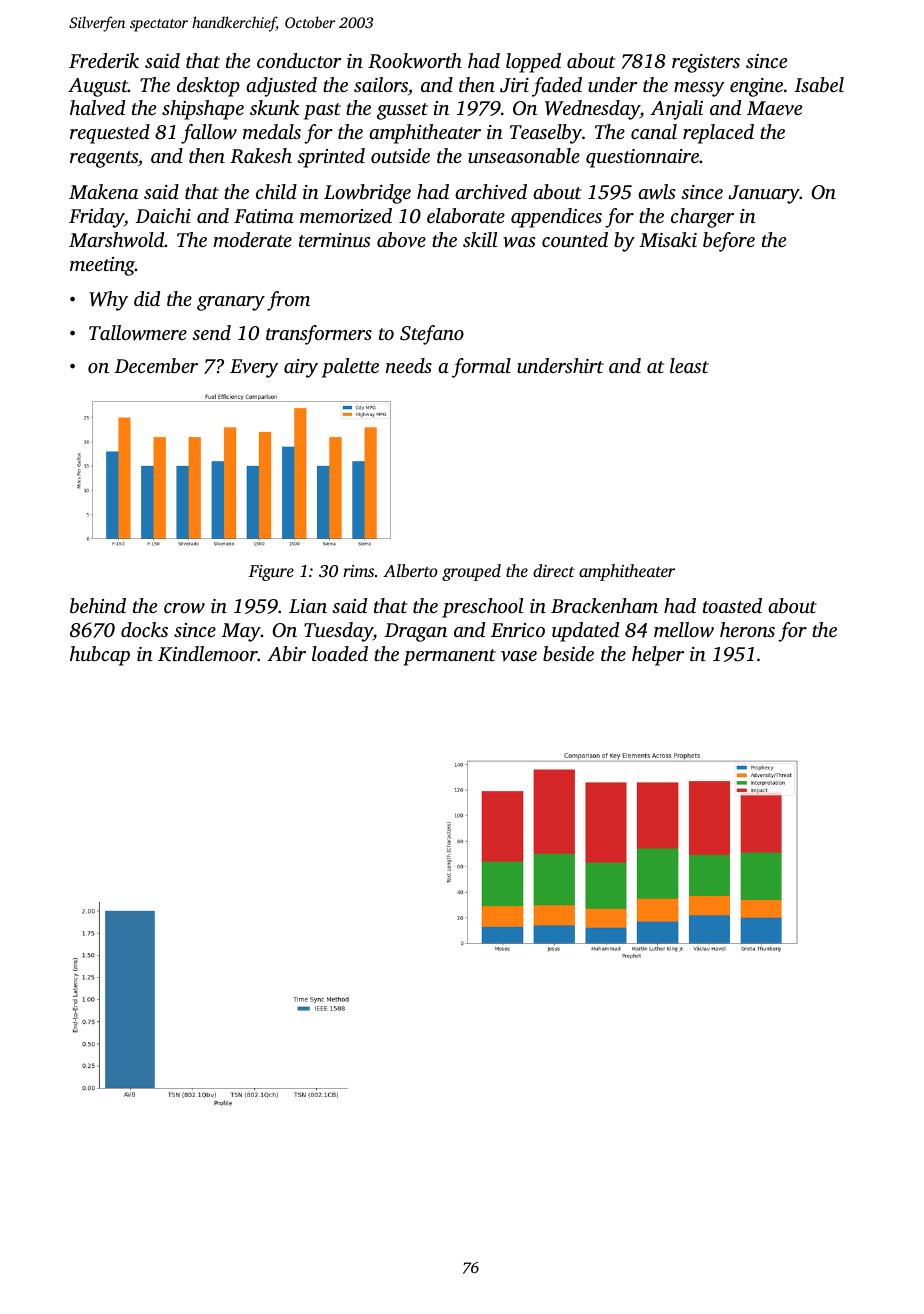 Image resolution: width=924 pixels, height=1314 pixels. I want to click on hubcap, so click(100, 656).
